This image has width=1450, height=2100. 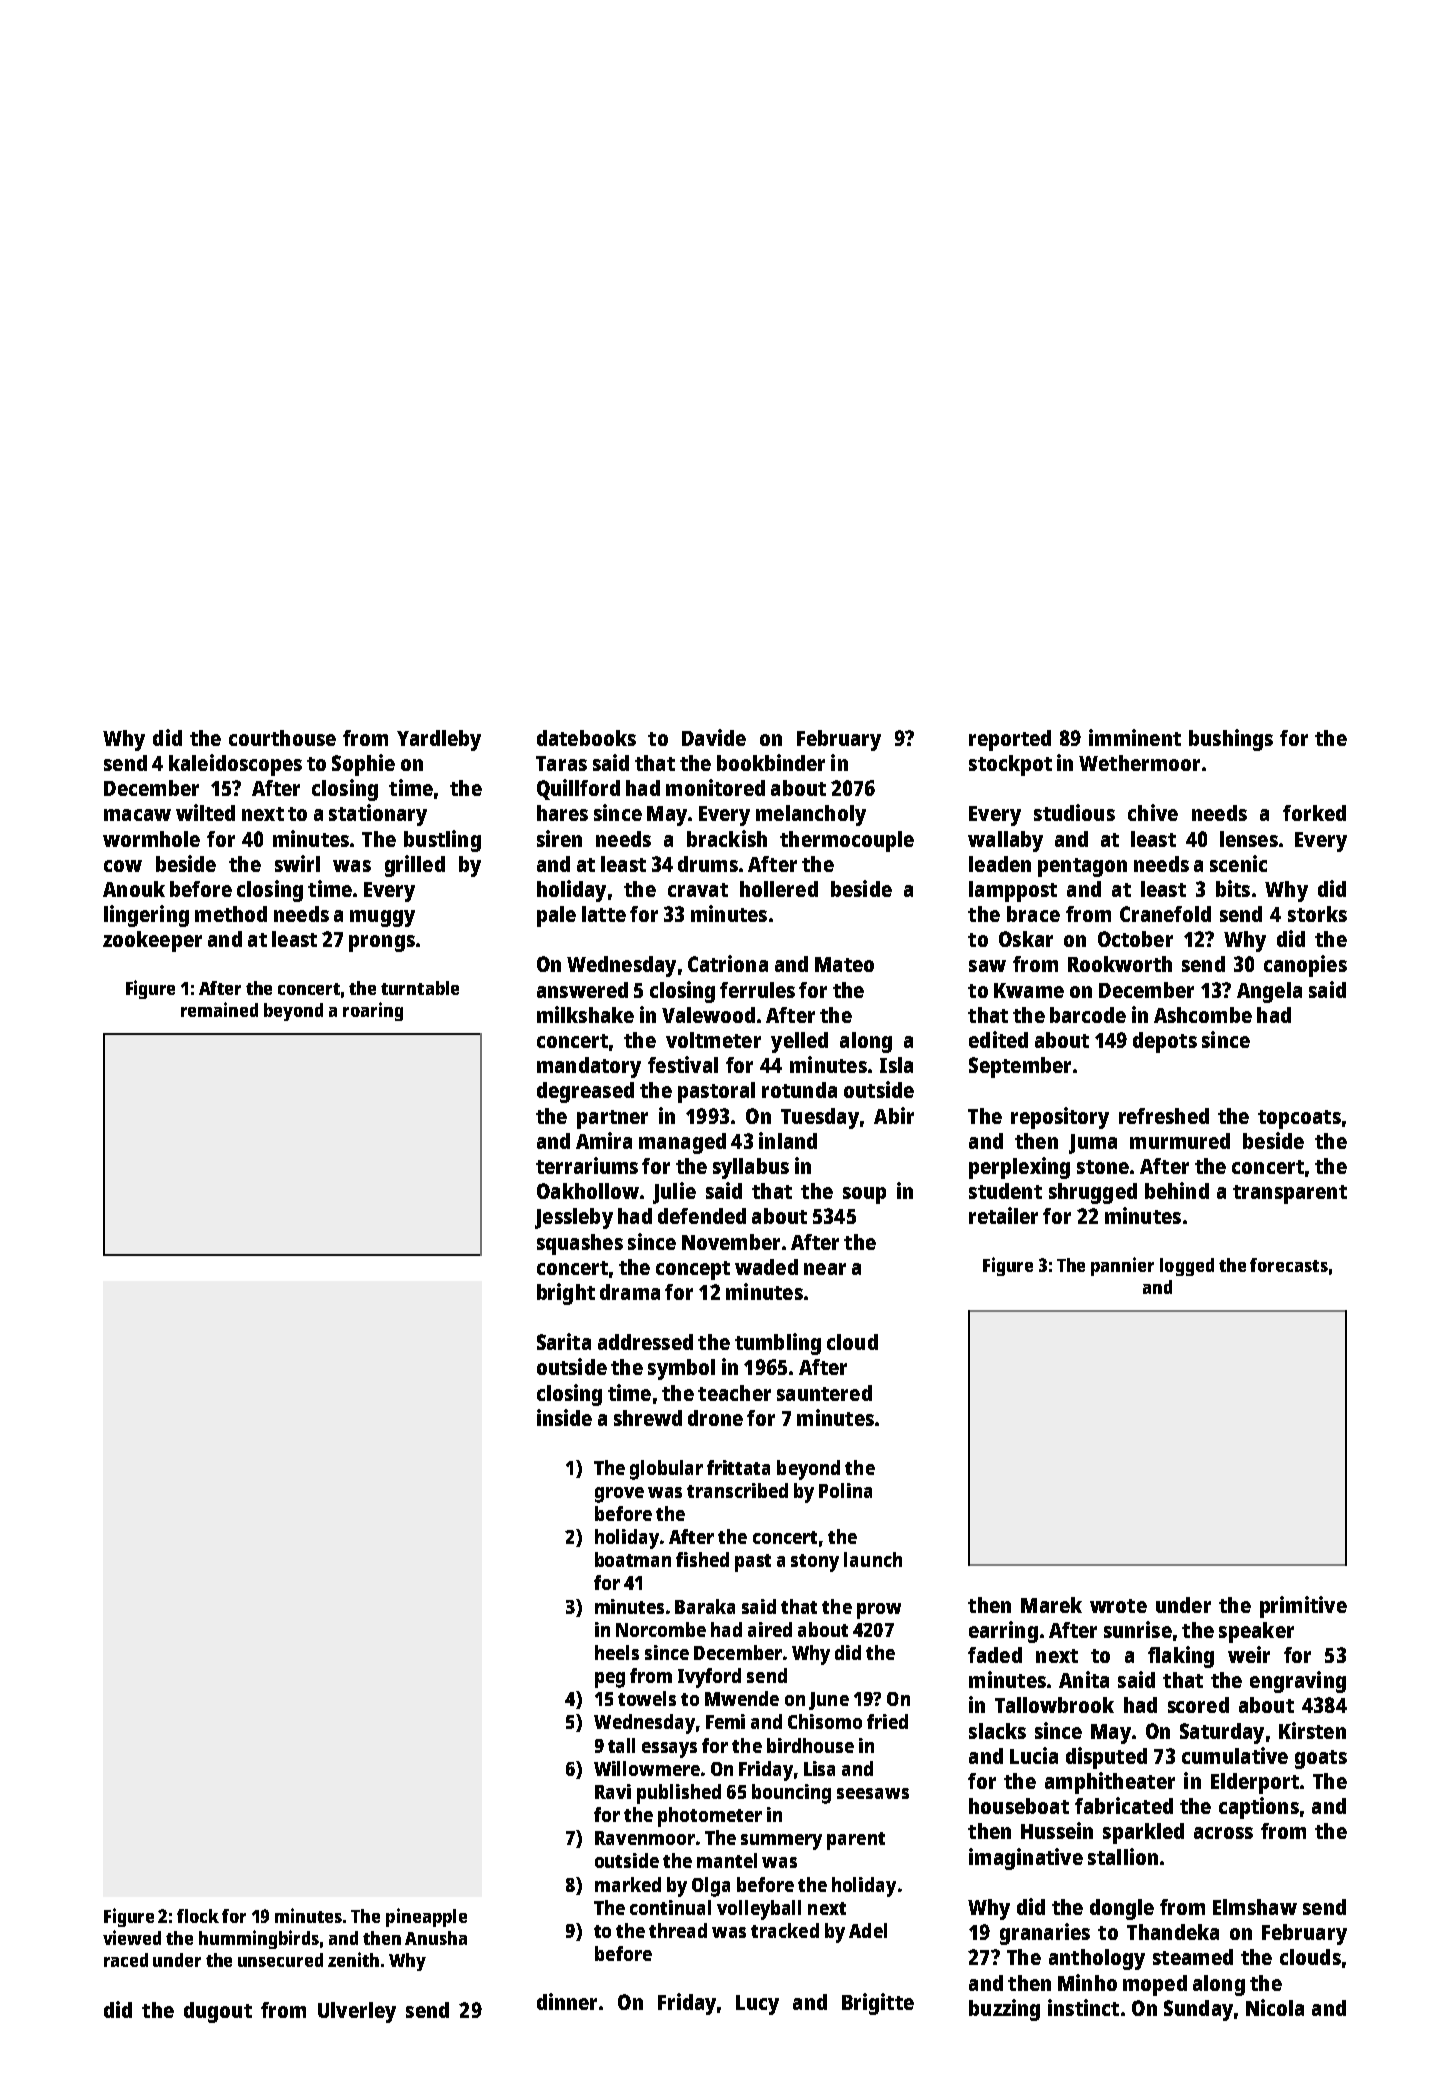 What do you see at coordinates (1269, 992) in the image?
I see `Angela` at bounding box center [1269, 992].
